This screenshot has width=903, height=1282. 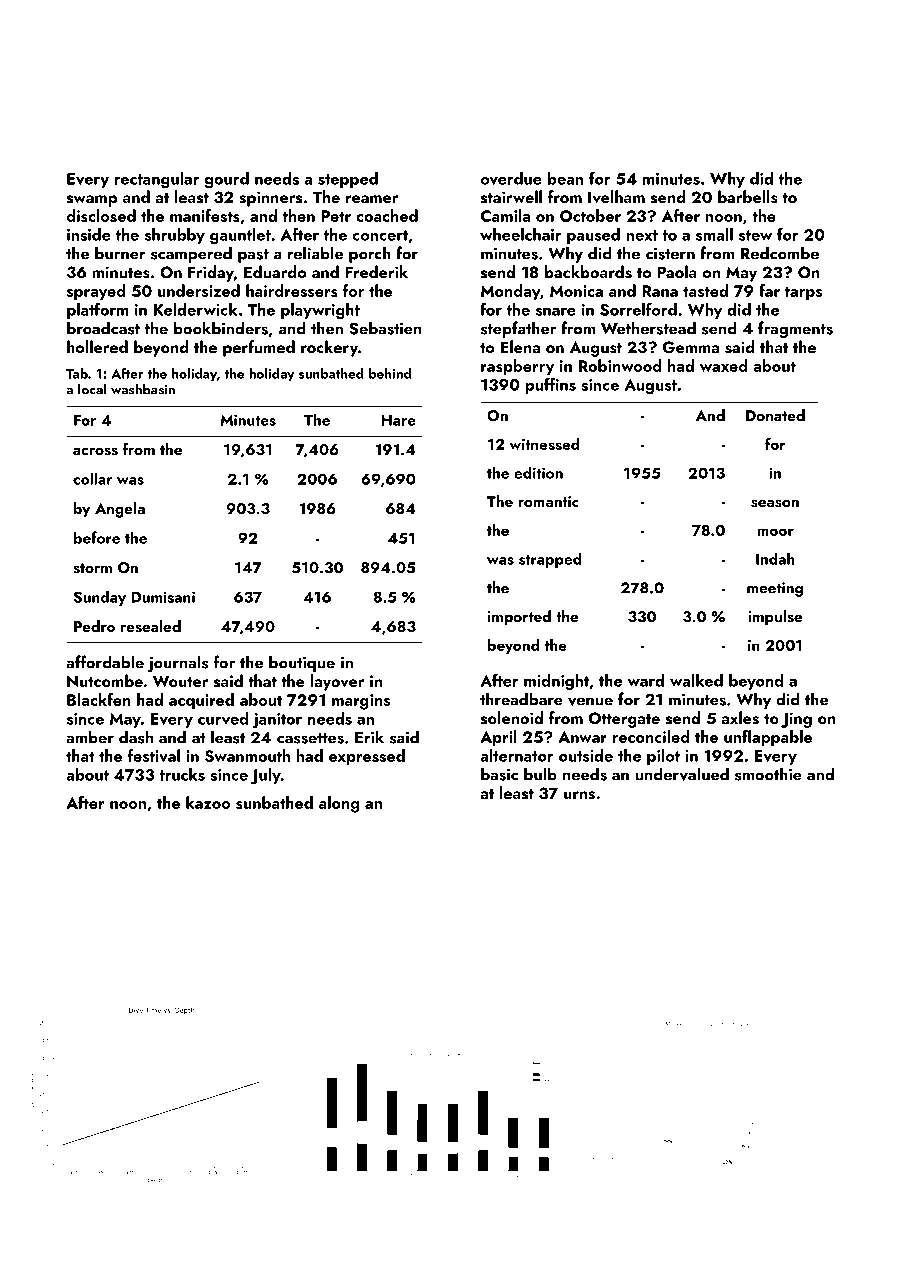 I want to click on washbasin, so click(x=143, y=389).
